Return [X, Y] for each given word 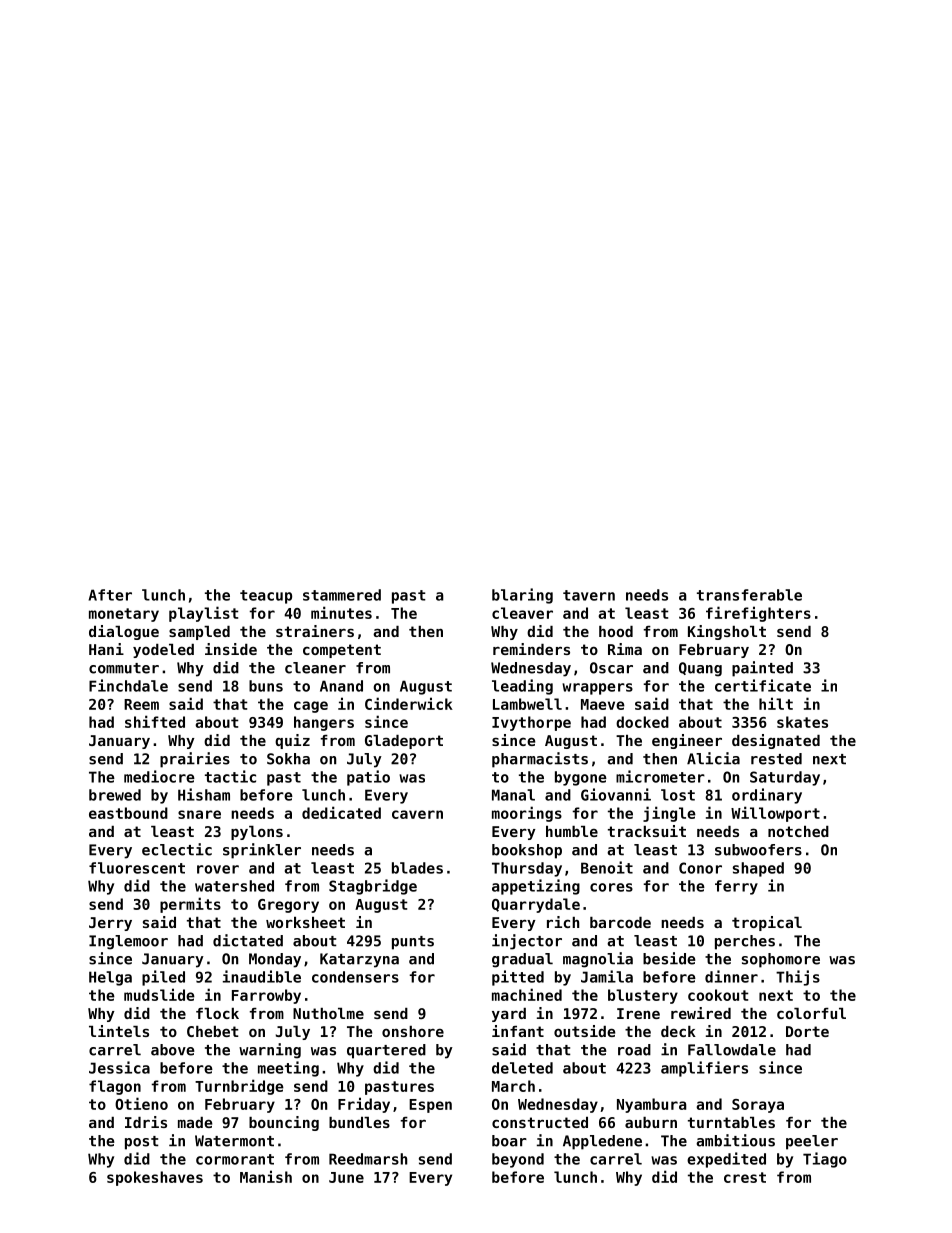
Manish [266, 1176]
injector [527, 942]
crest [745, 1177]
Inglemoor [128, 942]
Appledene [602, 1142]
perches [745, 942]
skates [802, 722]
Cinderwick [409, 703]
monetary [124, 615]
